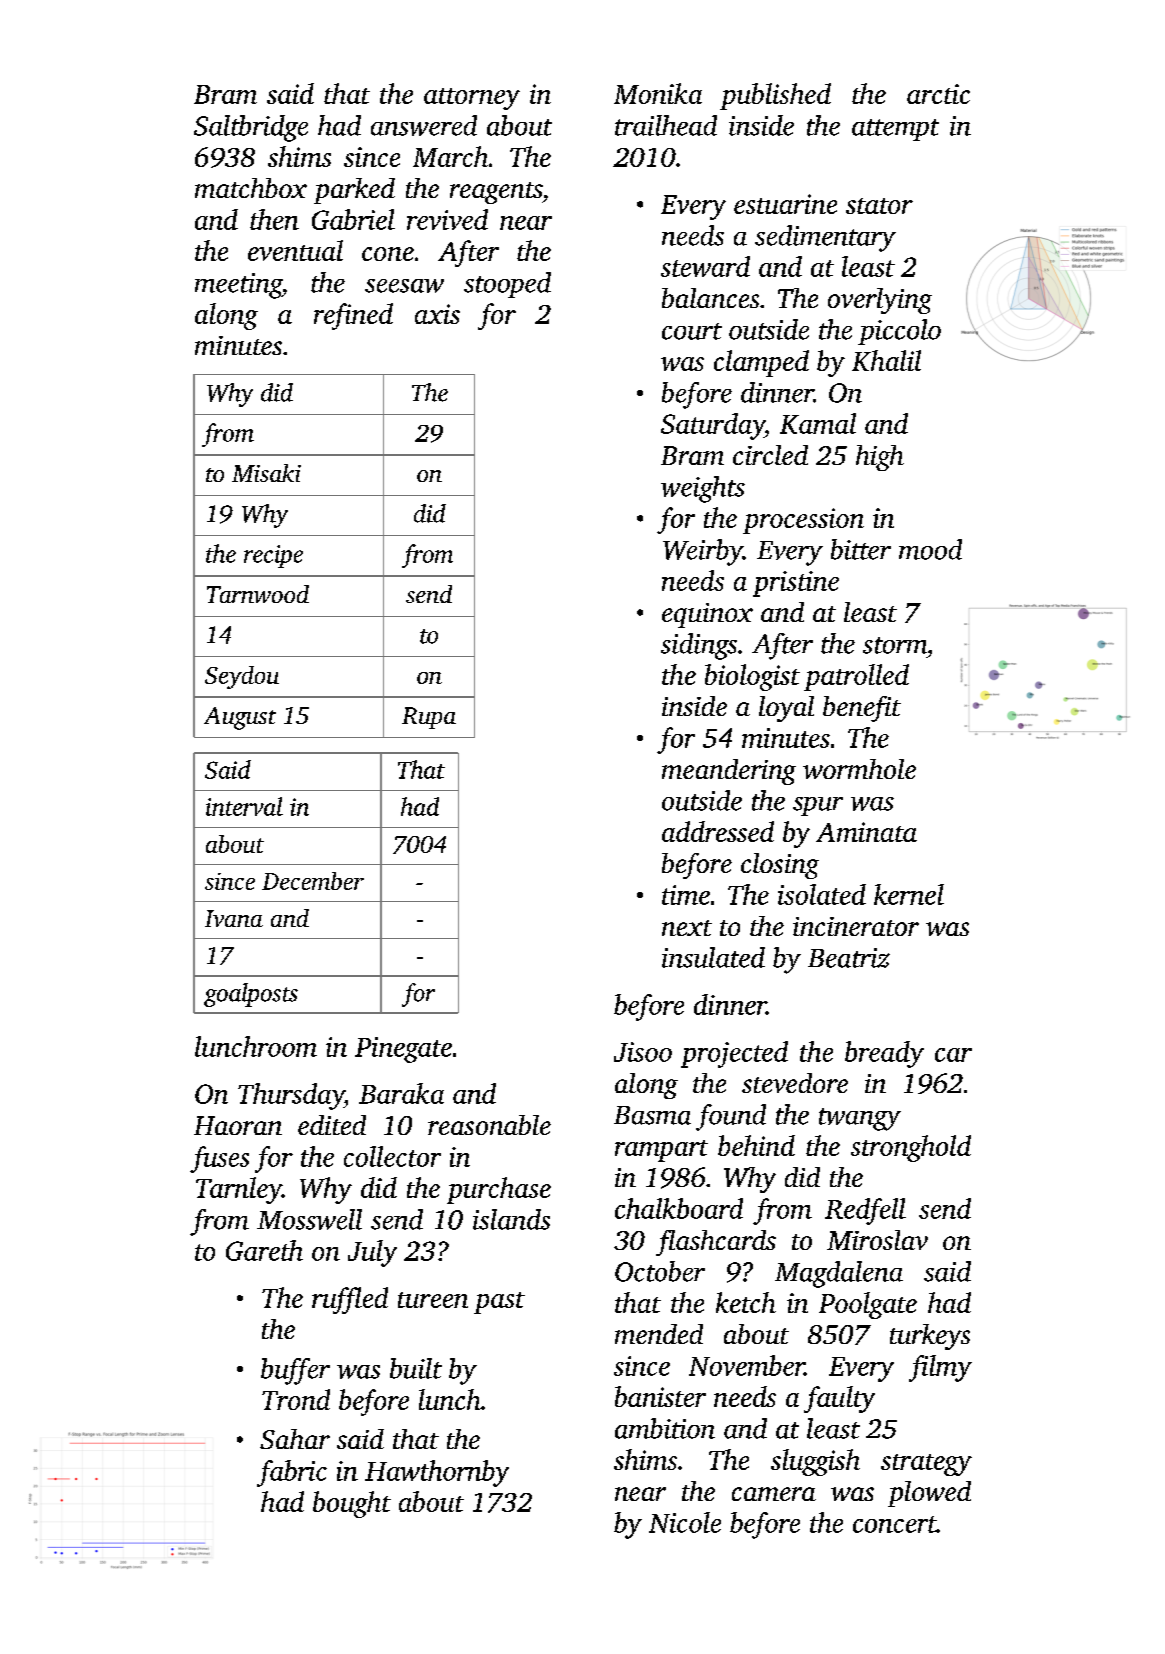  I want to click on turkeys, so click(930, 1337).
